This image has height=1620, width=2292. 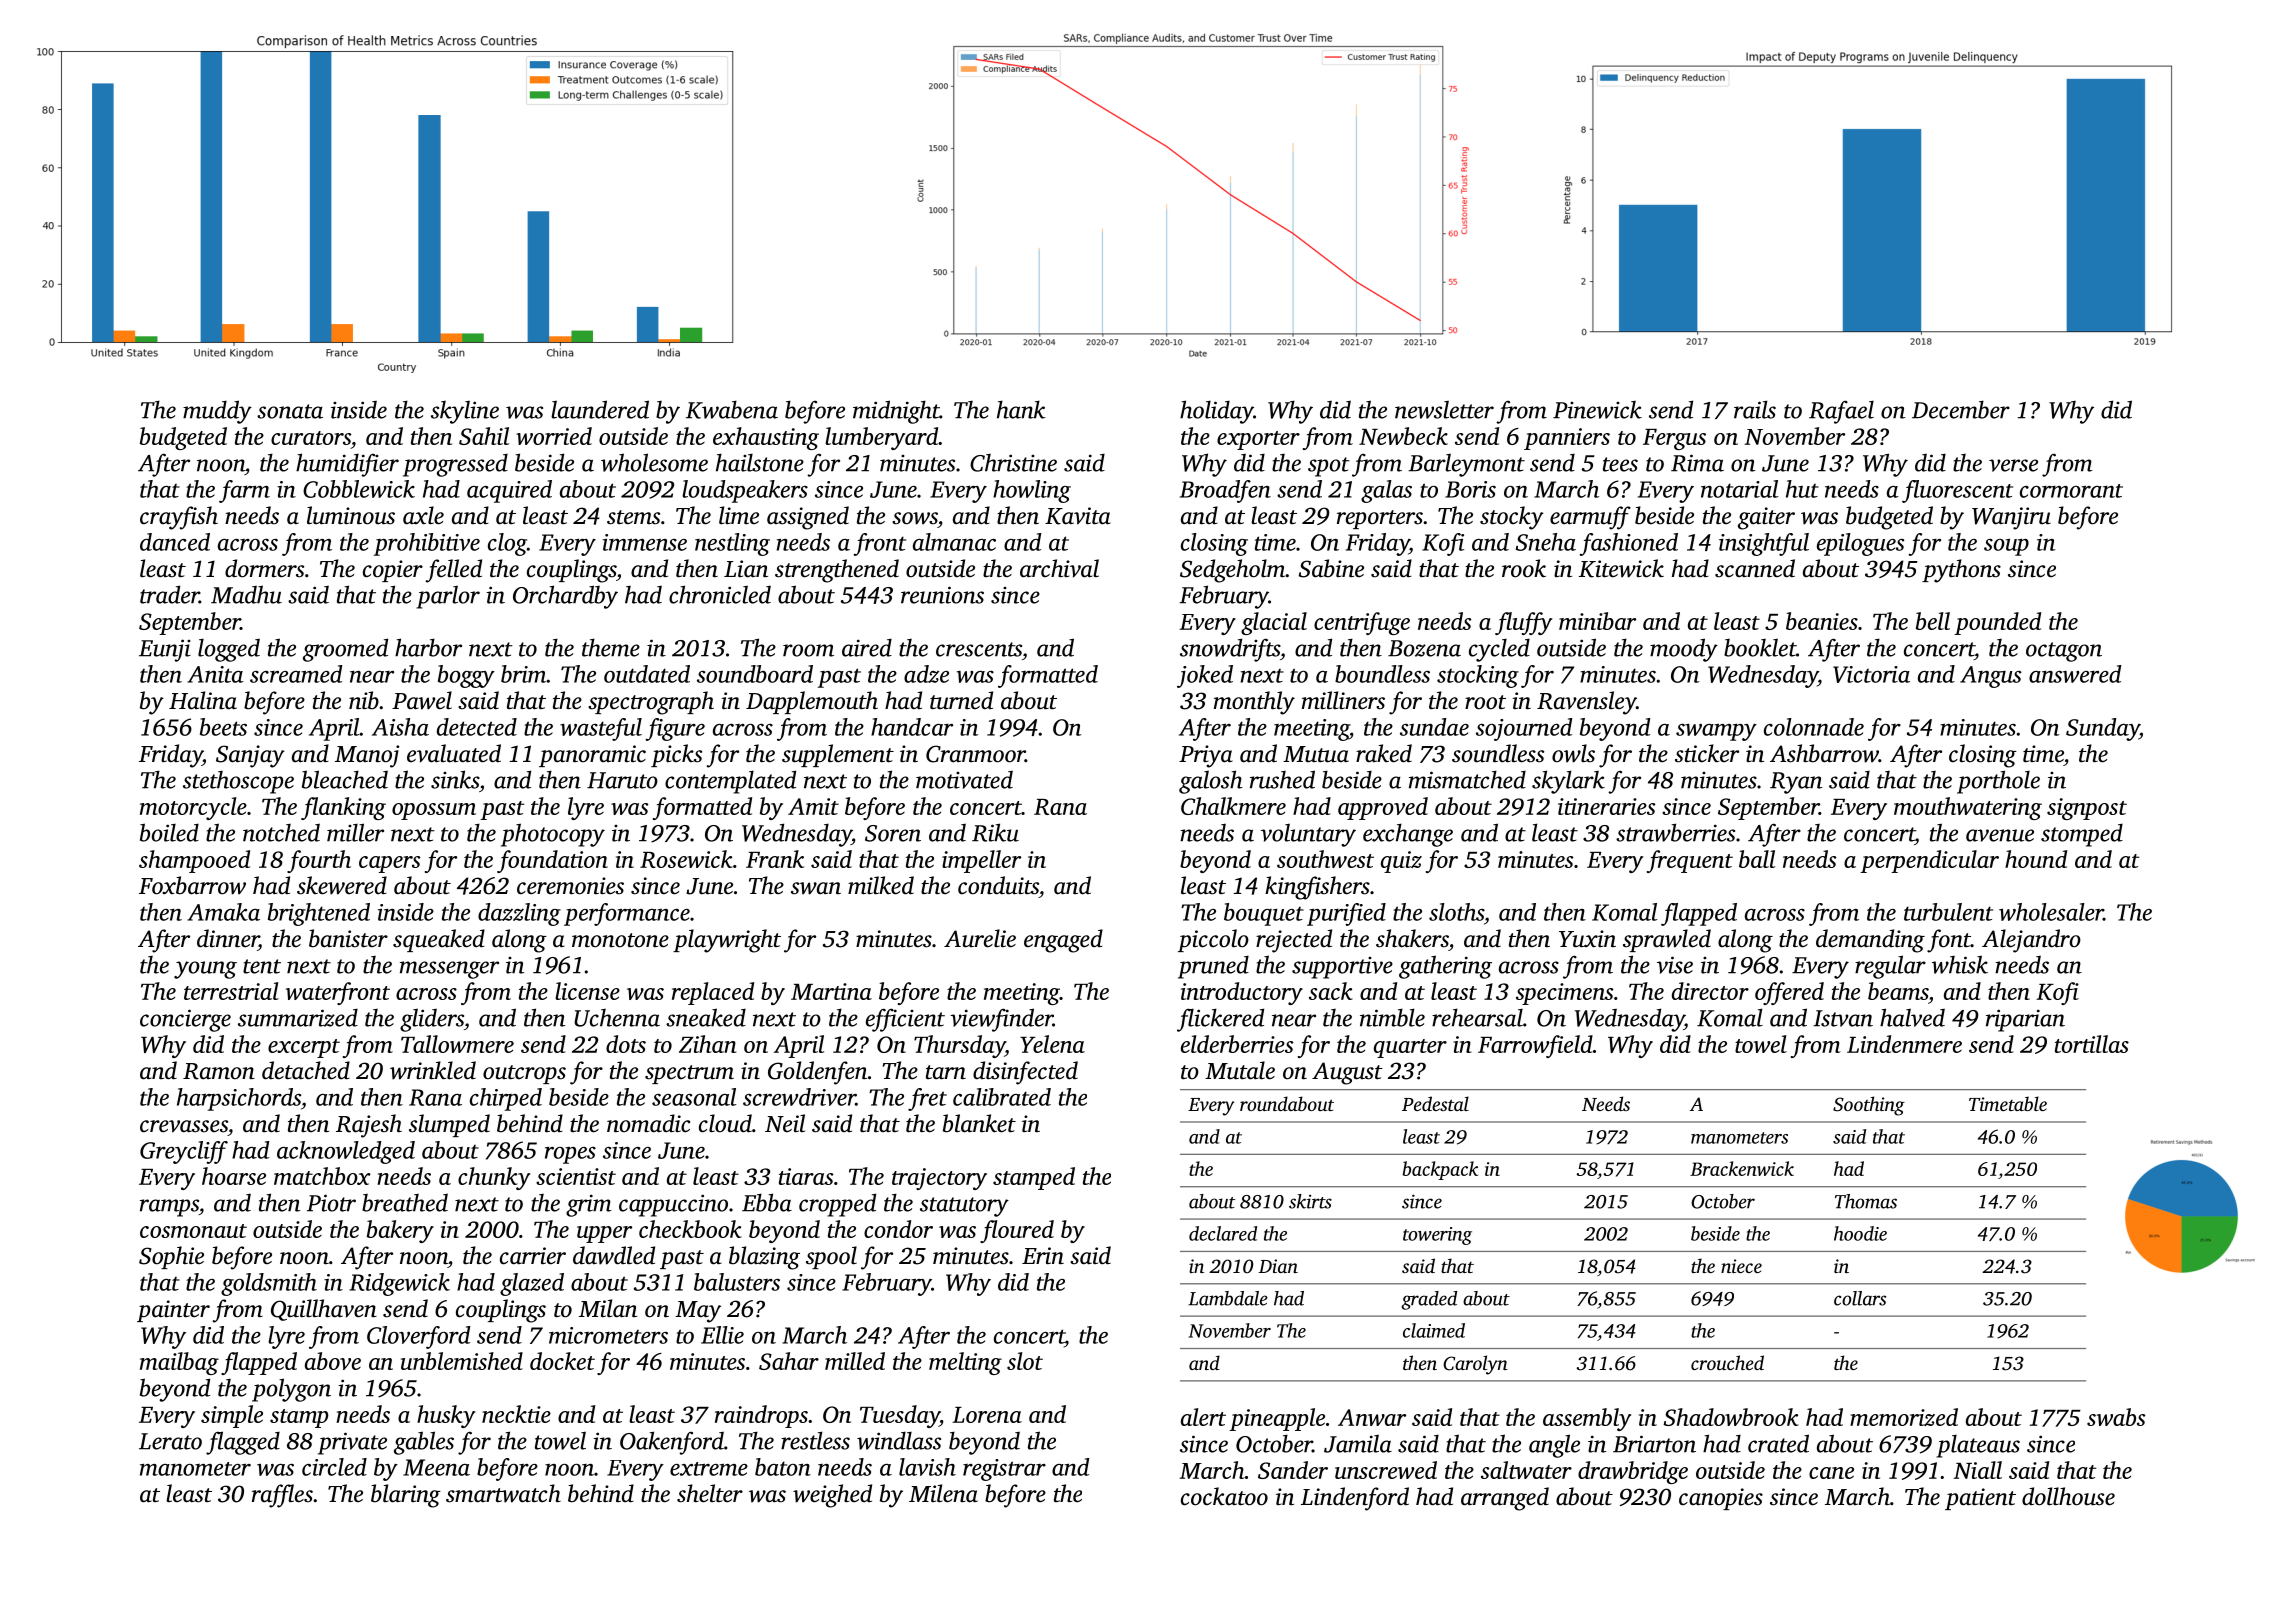 What do you see at coordinates (1063, 941) in the image?
I see `engaged` at bounding box center [1063, 941].
